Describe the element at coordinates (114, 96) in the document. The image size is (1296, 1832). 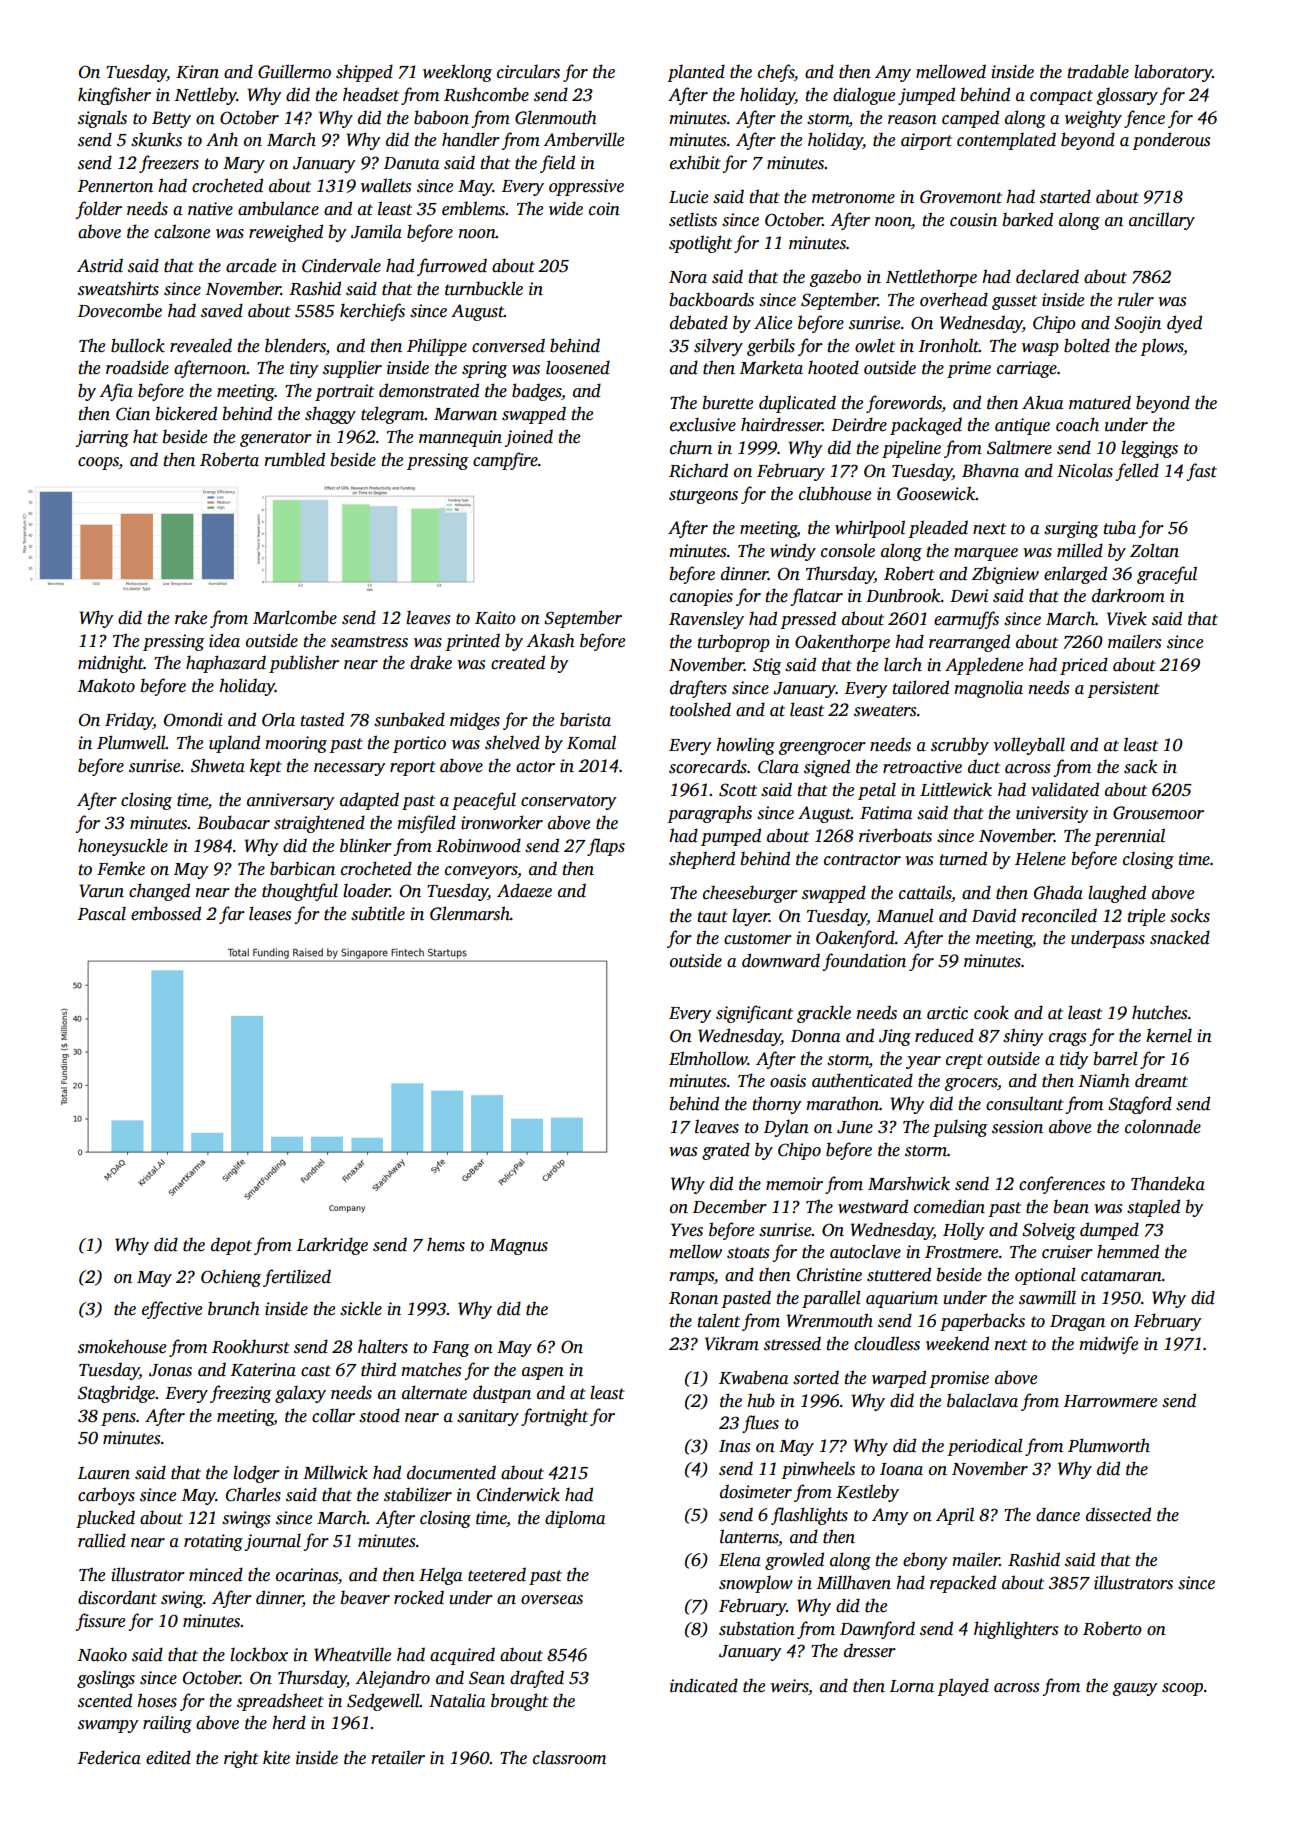
I see `kingfisher` at that location.
